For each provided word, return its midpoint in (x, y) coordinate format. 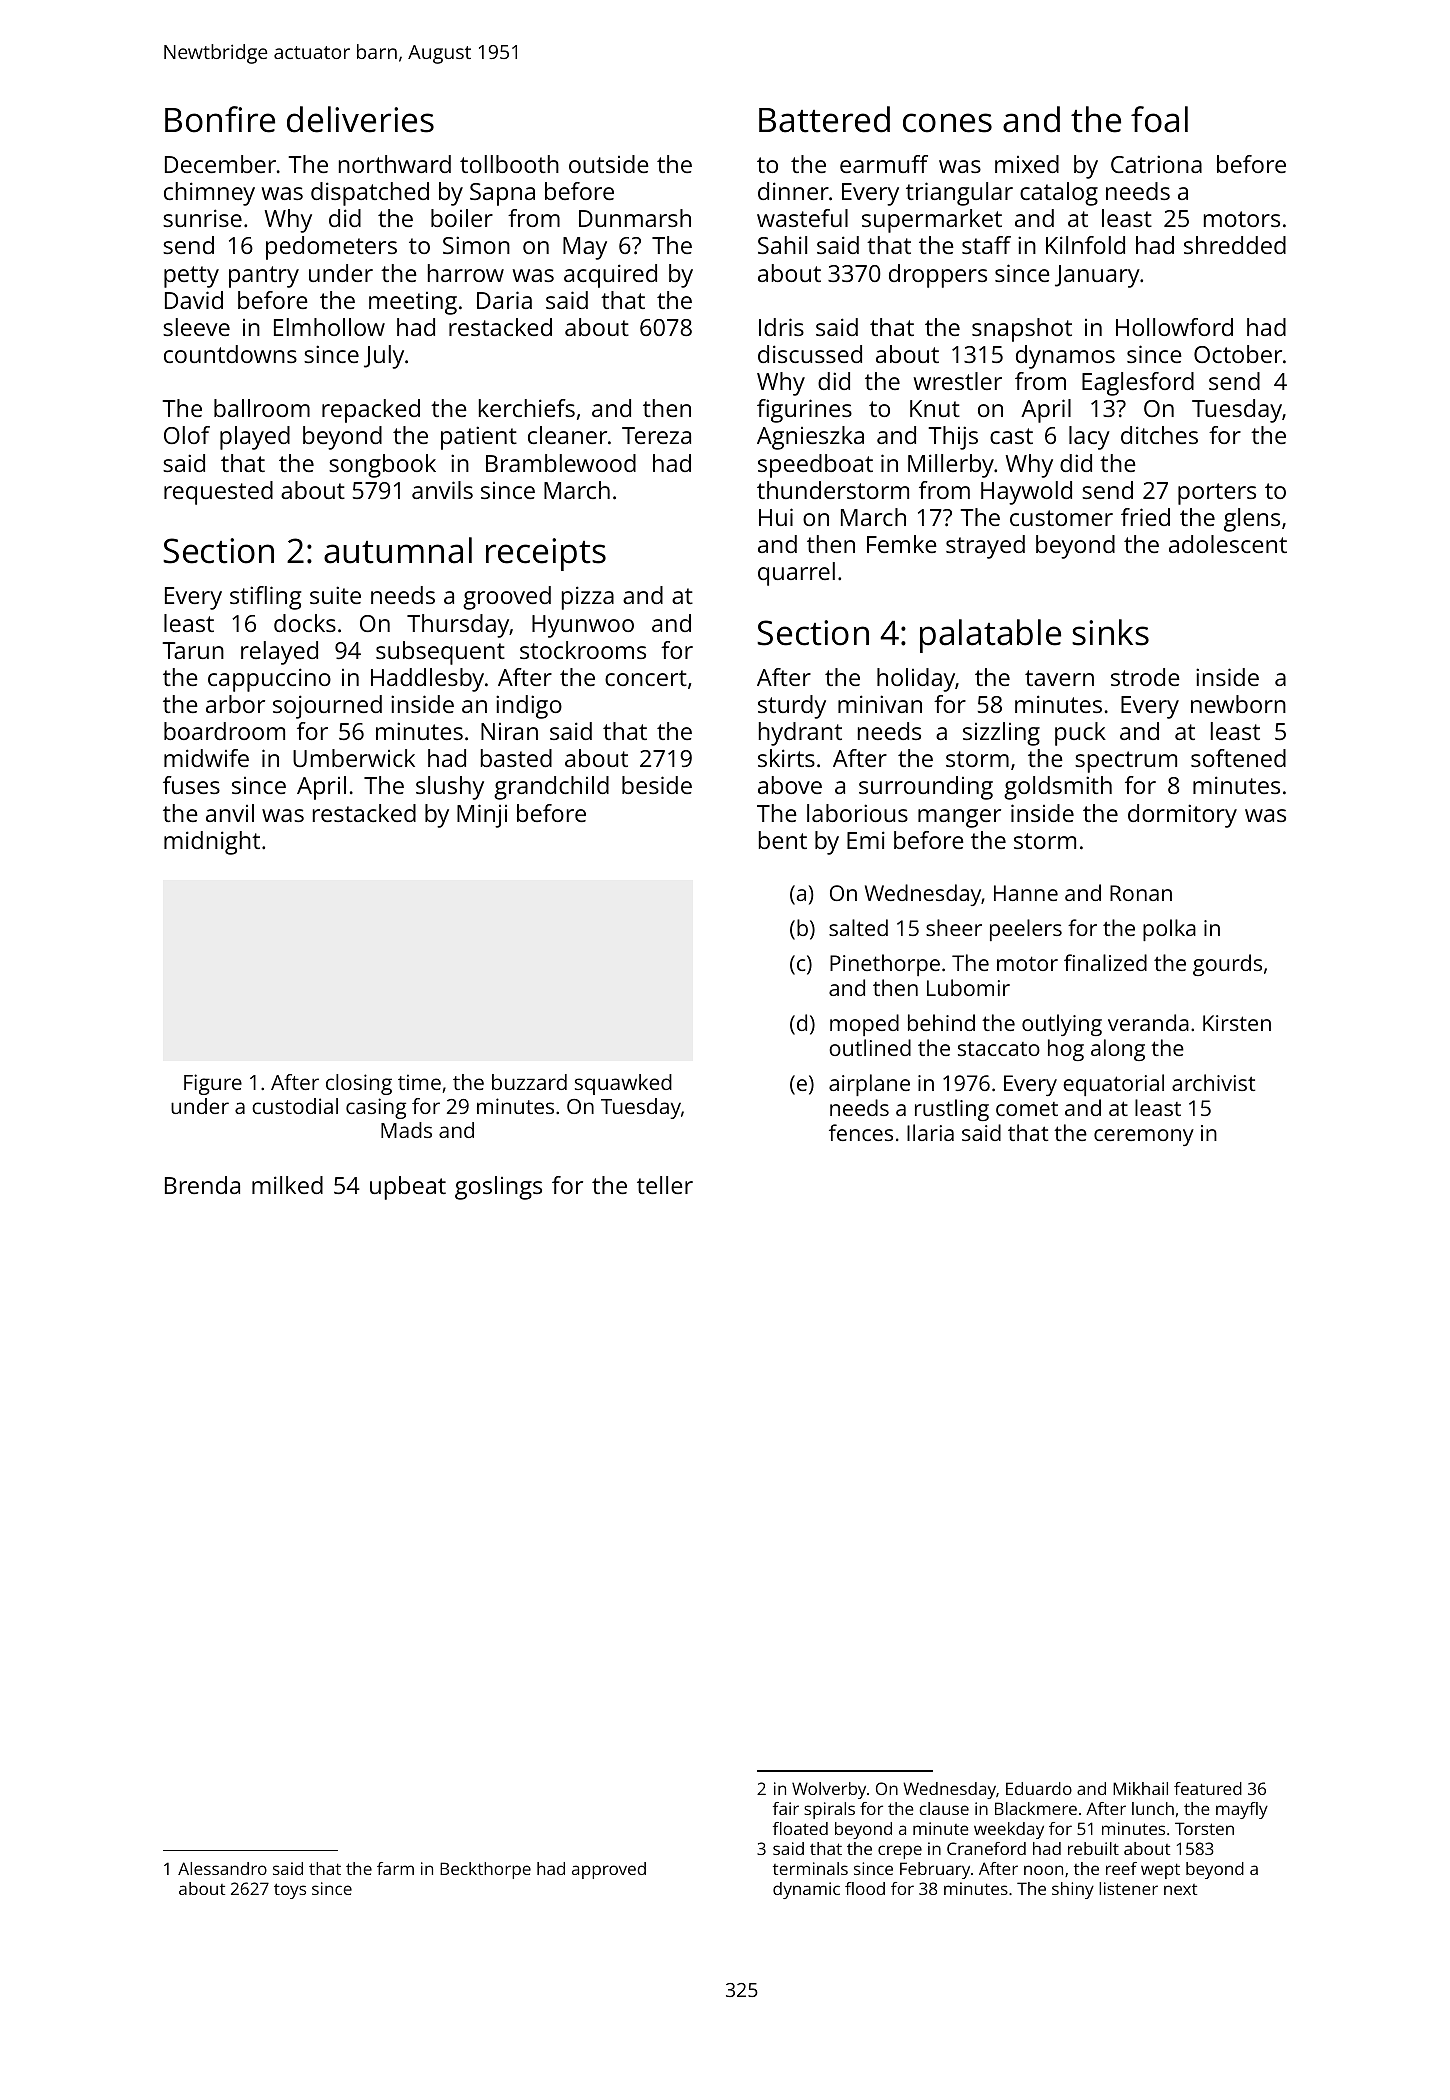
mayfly (1242, 1810)
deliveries (360, 119)
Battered (824, 119)
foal (1159, 119)
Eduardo (1039, 1788)
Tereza (656, 435)
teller (665, 1185)
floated (800, 1828)
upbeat (408, 1188)
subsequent (440, 653)
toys (290, 1891)
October (1238, 354)
